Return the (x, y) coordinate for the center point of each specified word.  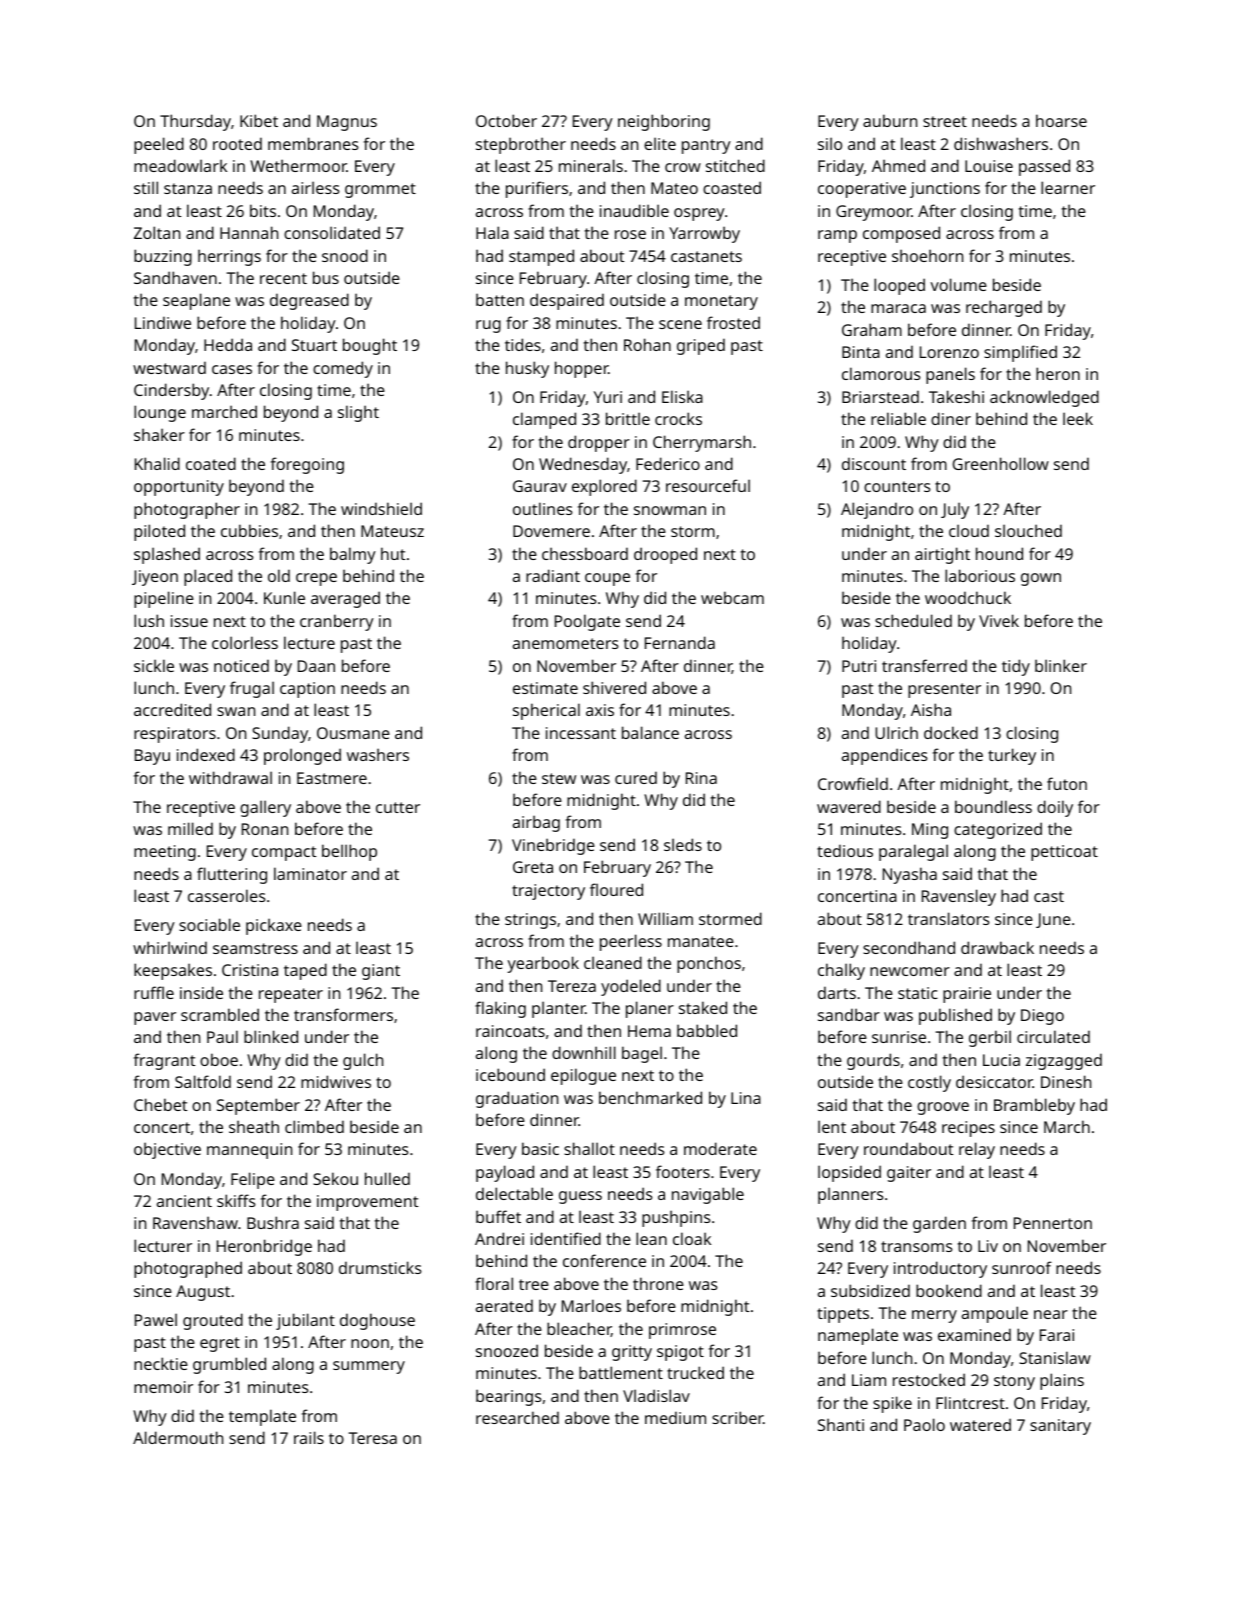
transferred (924, 665)
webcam (732, 597)
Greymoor (874, 213)
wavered (849, 806)
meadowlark (180, 165)
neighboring (664, 122)
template (262, 1417)
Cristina (250, 970)
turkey (1012, 756)
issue (189, 621)
